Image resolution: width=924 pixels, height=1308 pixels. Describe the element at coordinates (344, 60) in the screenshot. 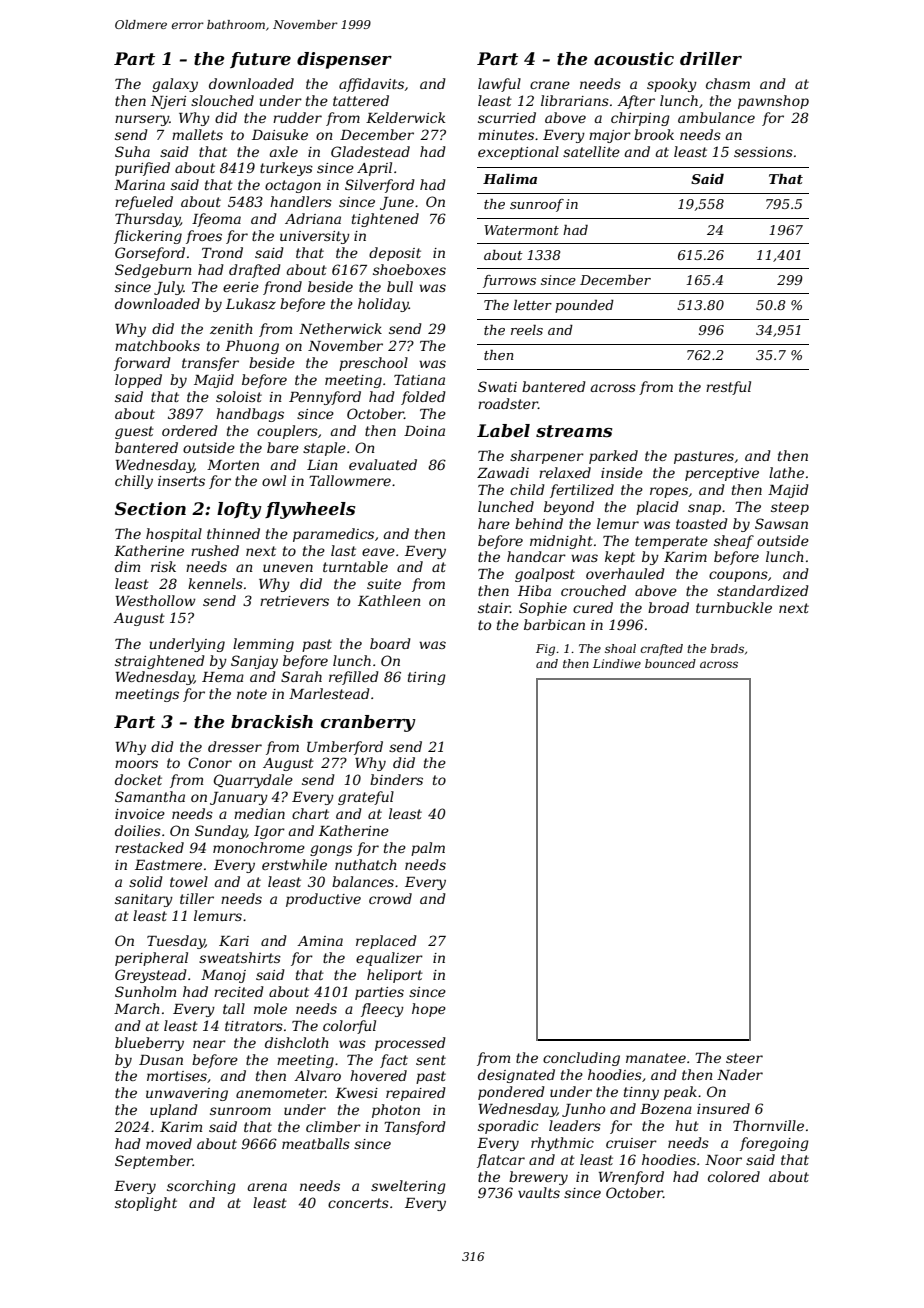

I see `dispenser` at that location.
